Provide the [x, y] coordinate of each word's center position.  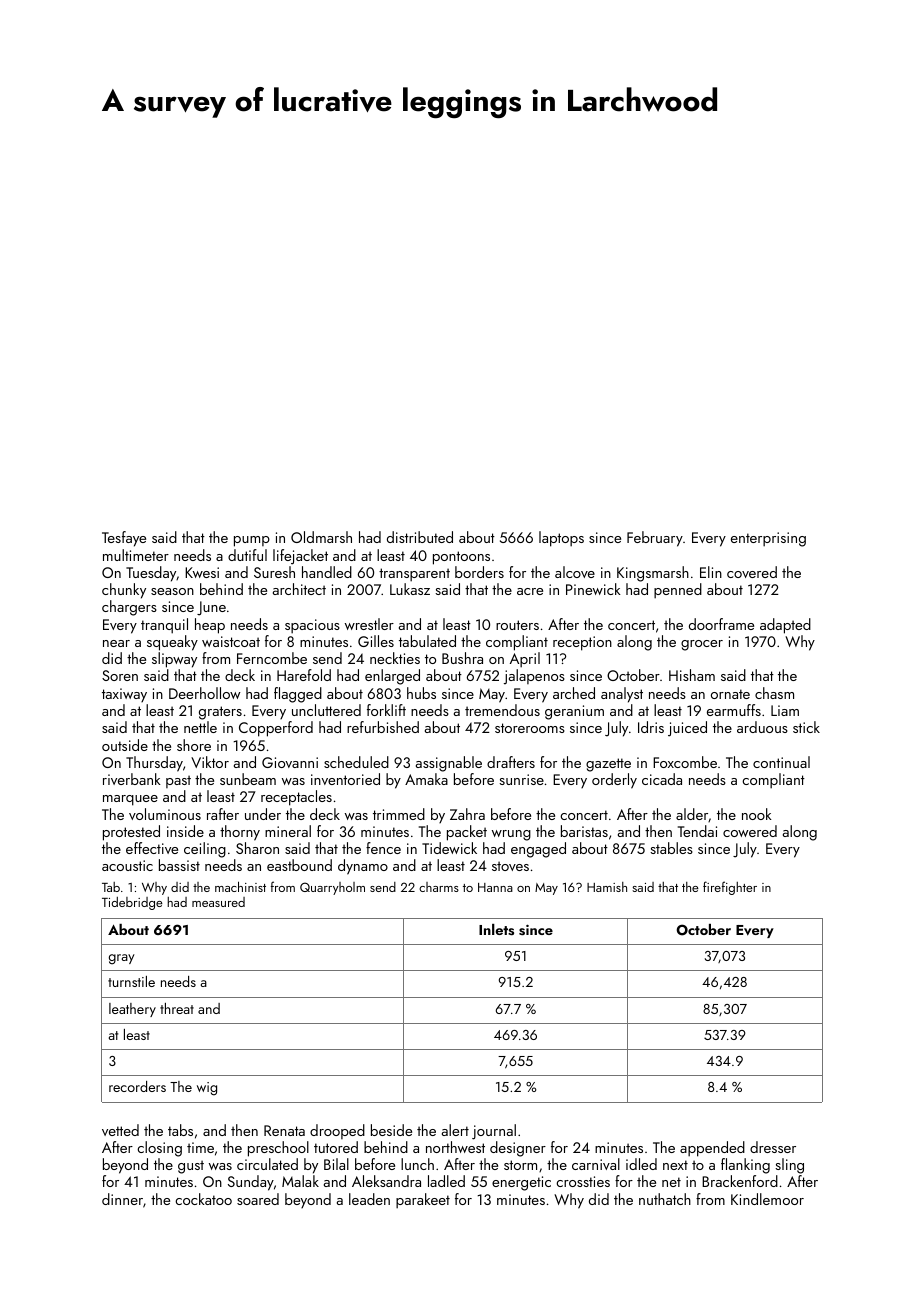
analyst [622, 695]
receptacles [296, 798]
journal [494, 1132]
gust [191, 1167]
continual [781, 762]
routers [517, 625]
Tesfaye [124, 539]
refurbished [383, 727]
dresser [773, 1147]
